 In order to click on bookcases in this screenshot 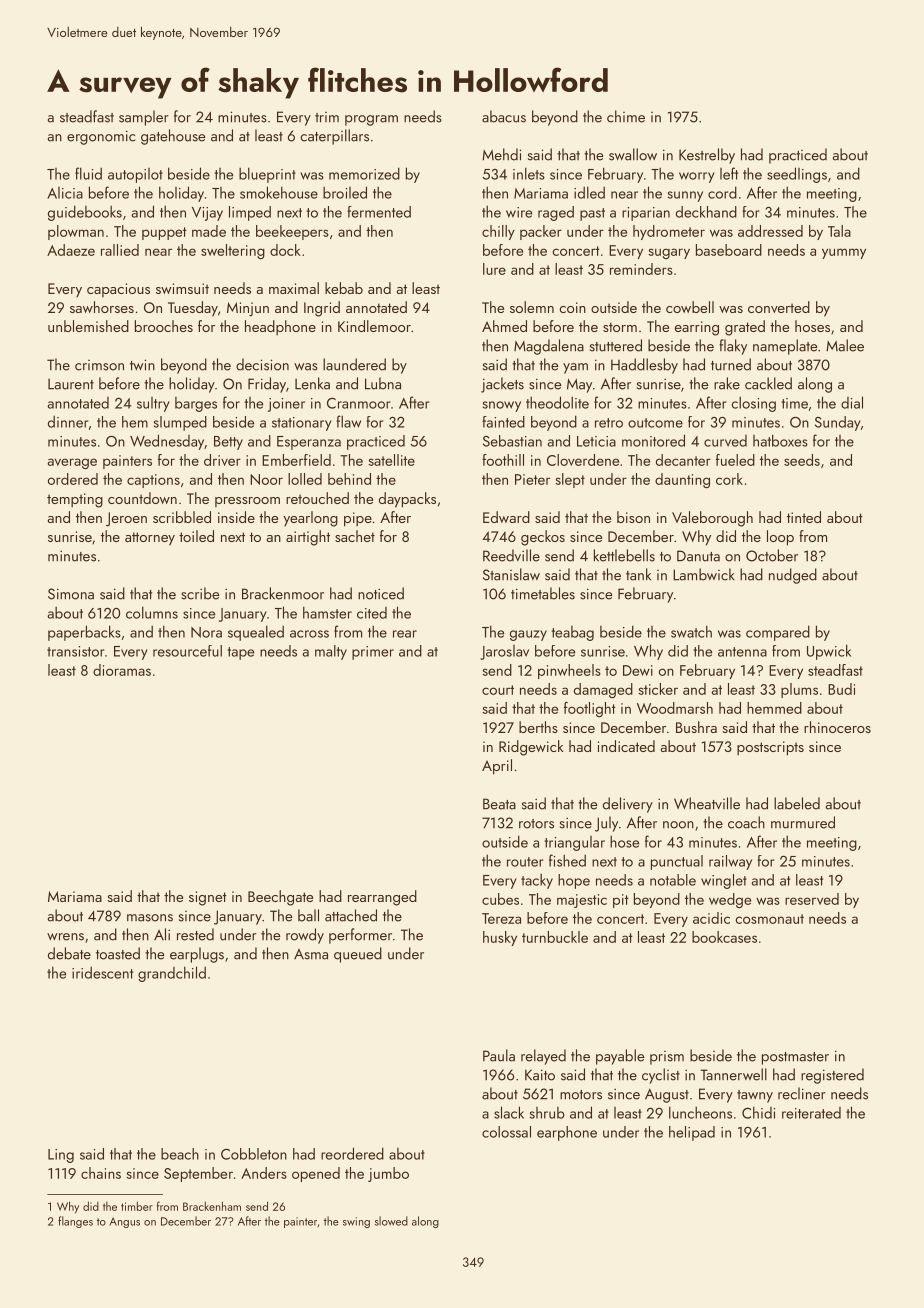, I will do `click(724, 937)`.
